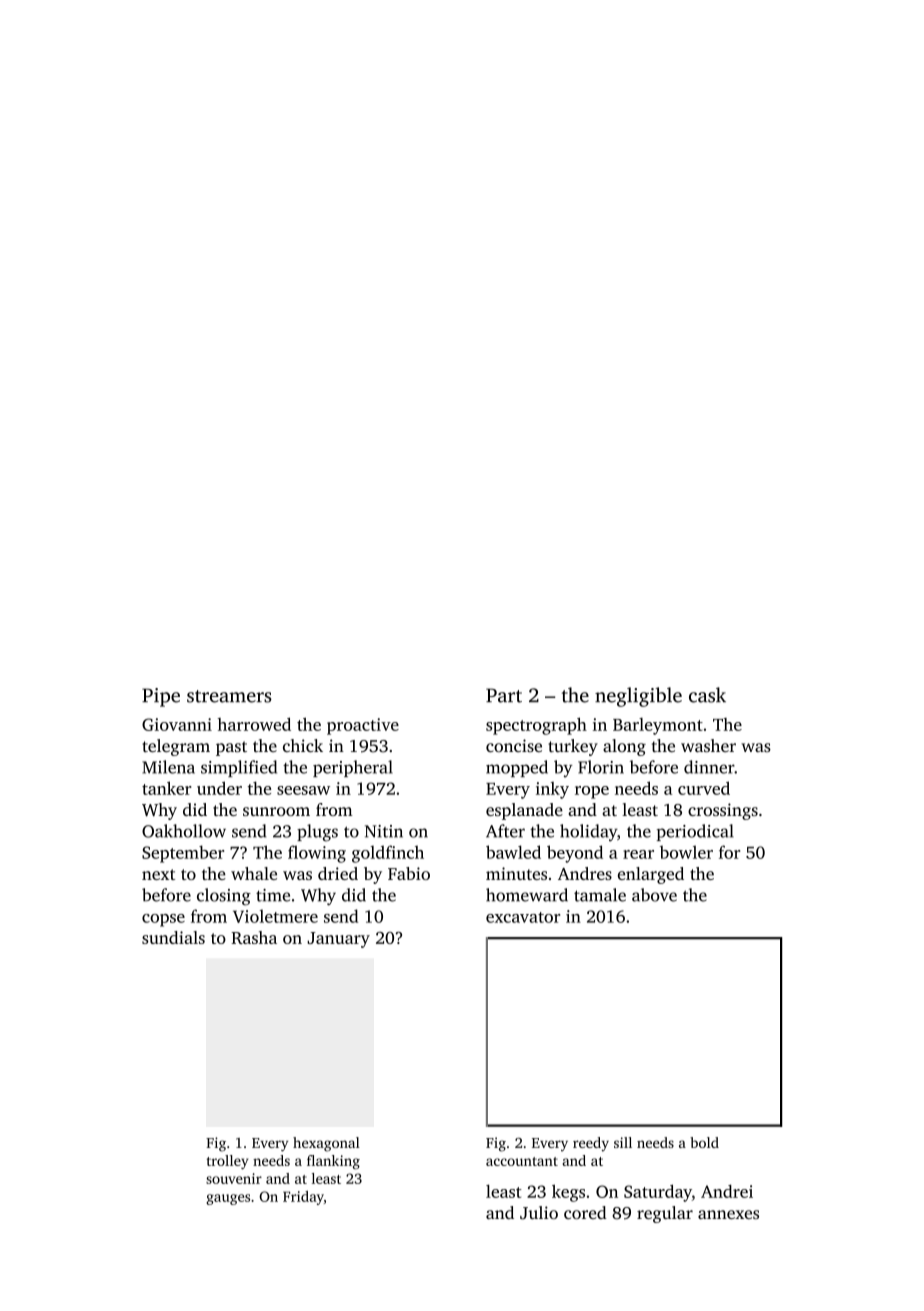 This image has width=924, height=1311. I want to click on above, so click(654, 895).
